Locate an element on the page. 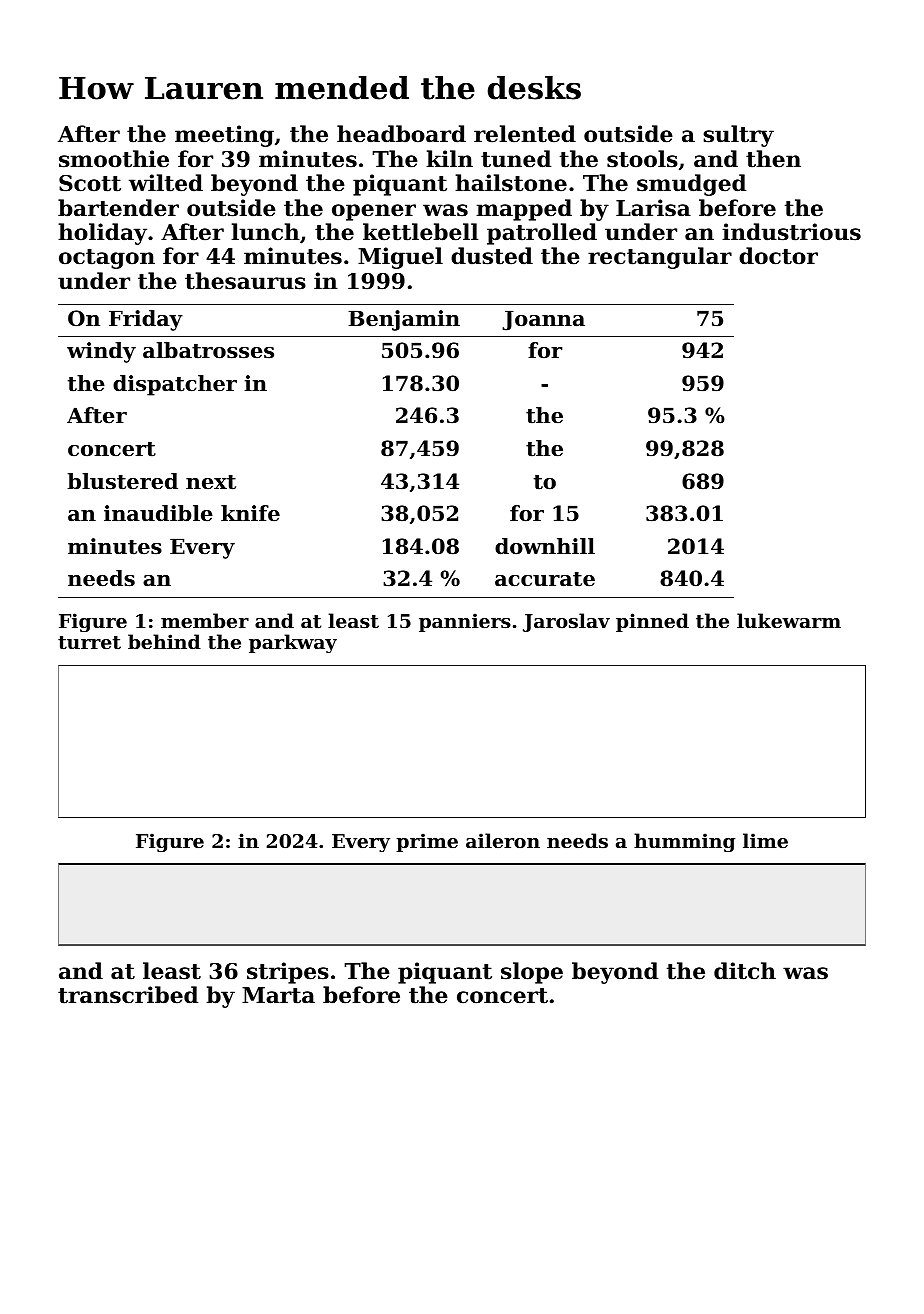 The image size is (924, 1314). lime is located at coordinates (765, 840).
